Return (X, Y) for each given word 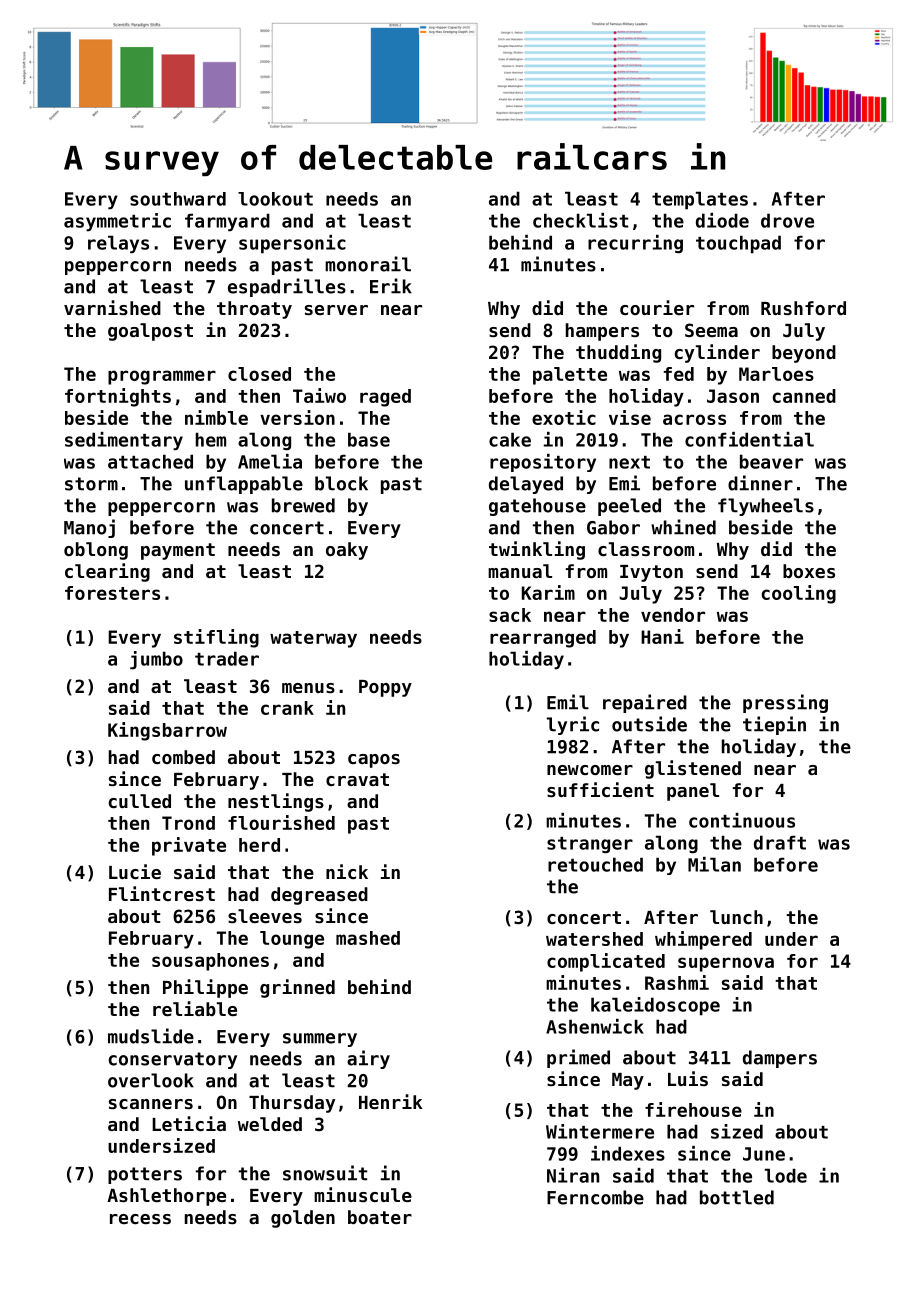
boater (380, 1217)
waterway (313, 639)
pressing (785, 703)
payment (178, 551)
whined (683, 527)
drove (787, 220)
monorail (368, 264)
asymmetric (117, 222)
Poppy (385, 688)
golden (303, 1219)
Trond (188, 823)
